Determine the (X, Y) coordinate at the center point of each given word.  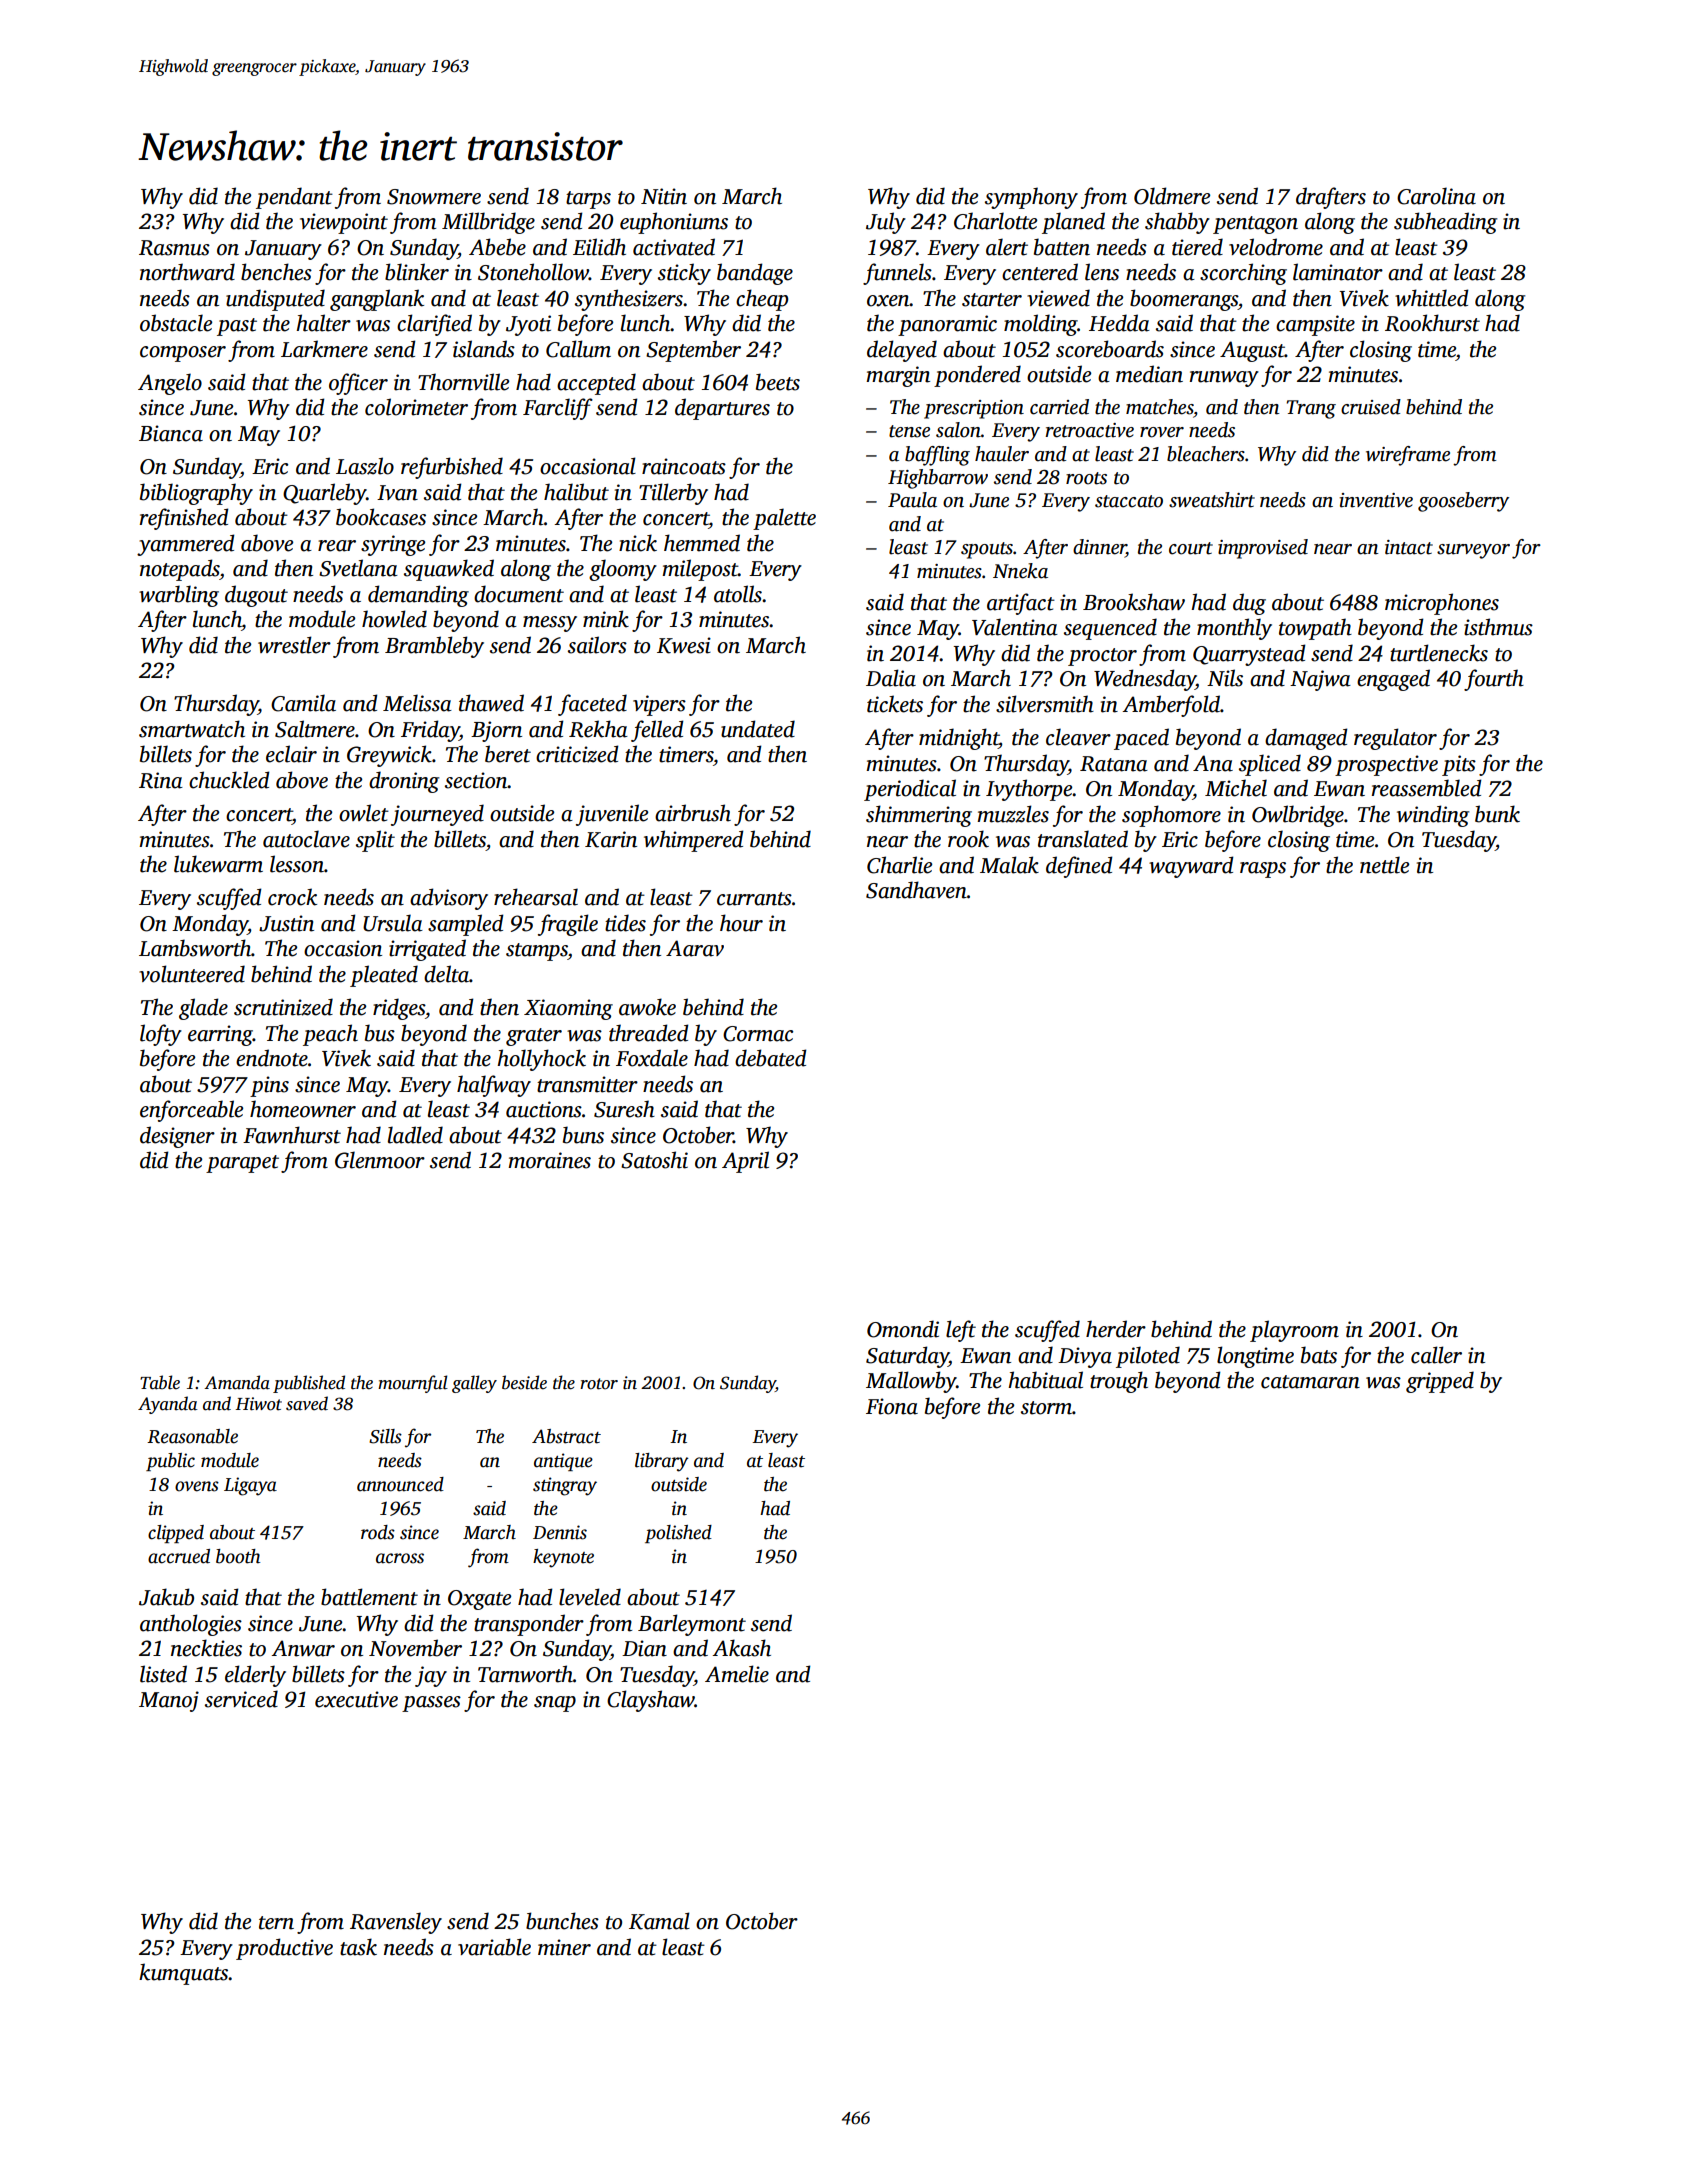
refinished (184, 519)
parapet (242, 1164)
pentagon (1255, 225)
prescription (974, 409)
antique (563, 1462)
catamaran (1310, 1382)
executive (356, 1699)
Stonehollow (533, 272)
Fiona (892, 1406)
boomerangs (1184, 300)
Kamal (659, 1921)
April (745, 1162)
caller (1436, 1355)
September (693, 351)
